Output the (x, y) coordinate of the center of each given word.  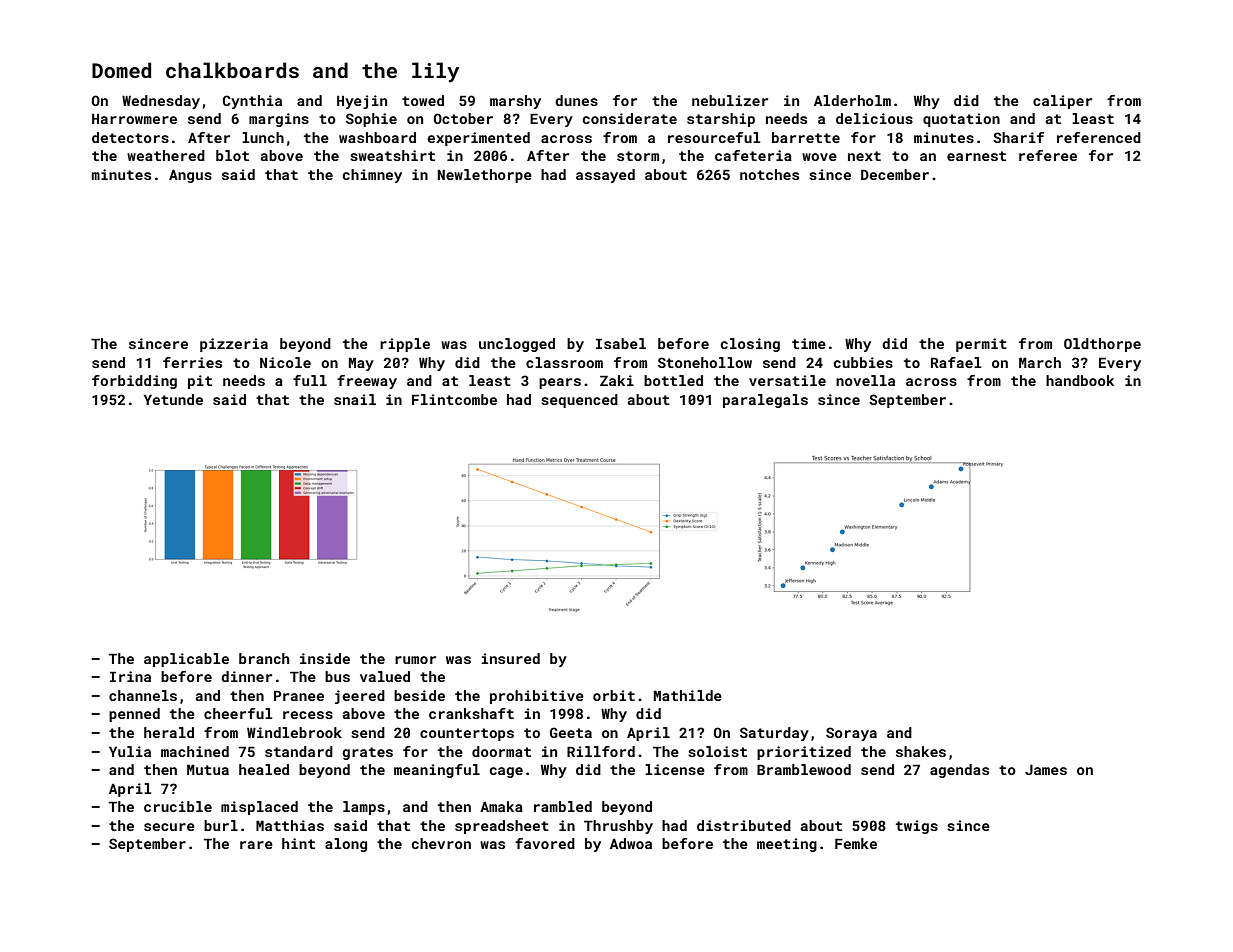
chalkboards (232, 70)
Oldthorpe (1102, 345)
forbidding (134, 382)
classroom (564, 362)
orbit (614, 695)
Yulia (130, 751)
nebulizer (730, 100)
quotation (961, 120)
